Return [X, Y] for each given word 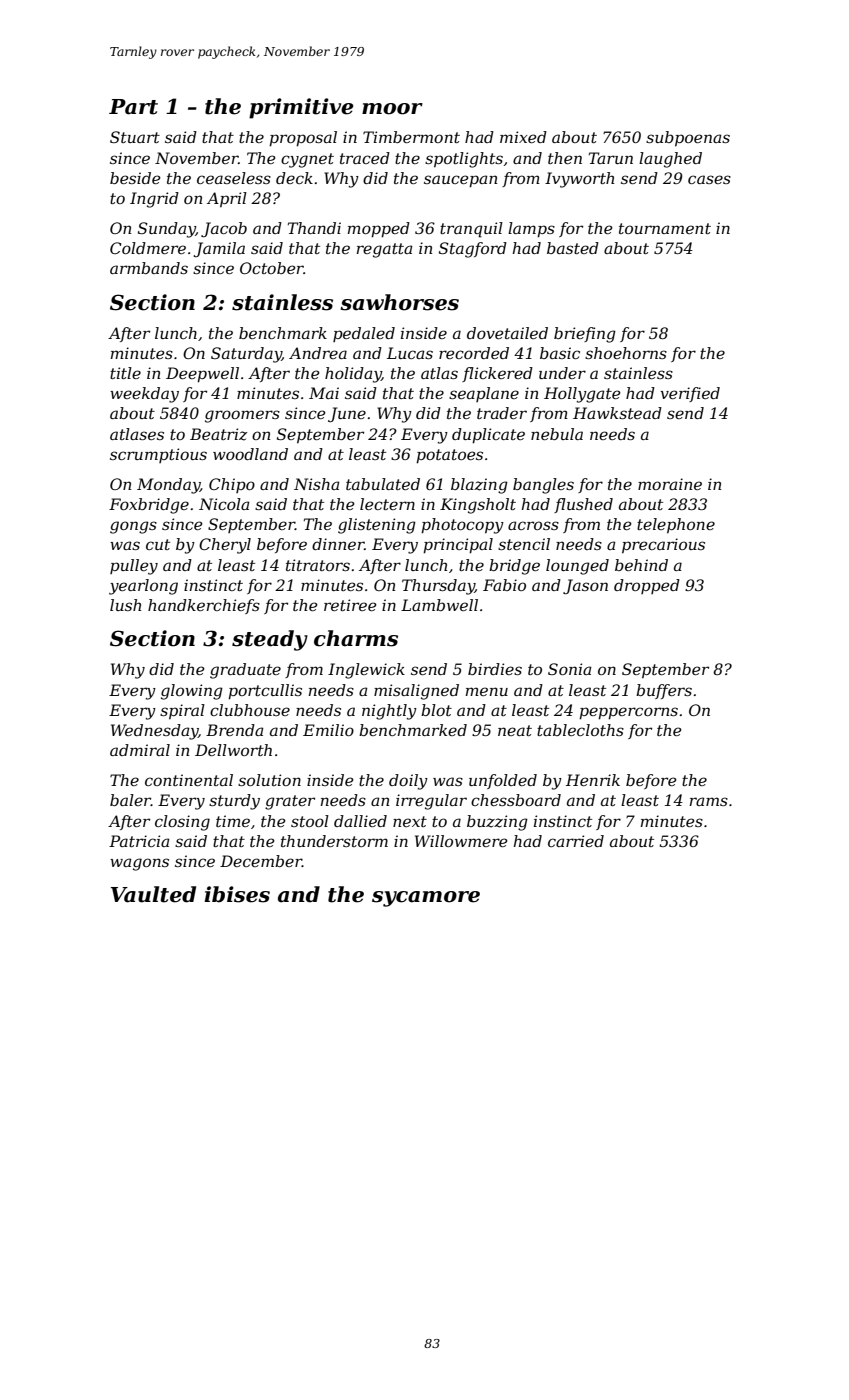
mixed [523, 137]
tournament [665, 228]
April [227, 199]
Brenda [234, 730]
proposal [303, 139]
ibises [237, 894]
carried [576, 841]
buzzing [497, 823]
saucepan [460, 181]
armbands [149, 268]
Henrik [593, 780]
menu [487, 691]
